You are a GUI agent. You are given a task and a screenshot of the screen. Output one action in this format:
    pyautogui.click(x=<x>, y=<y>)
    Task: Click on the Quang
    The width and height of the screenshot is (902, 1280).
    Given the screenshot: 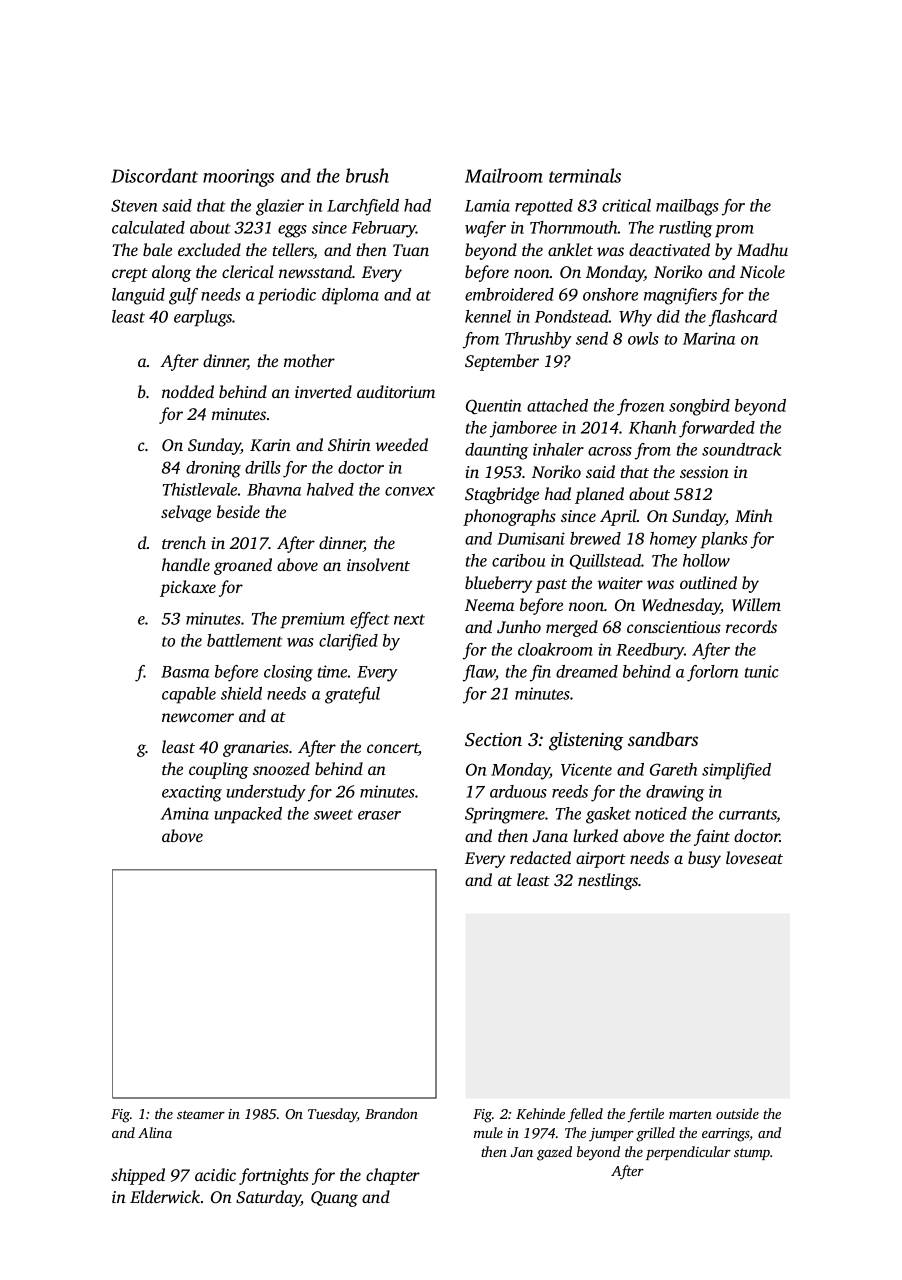 What is the action you would take?
    pyautogui.click(x=334, y=1199)
